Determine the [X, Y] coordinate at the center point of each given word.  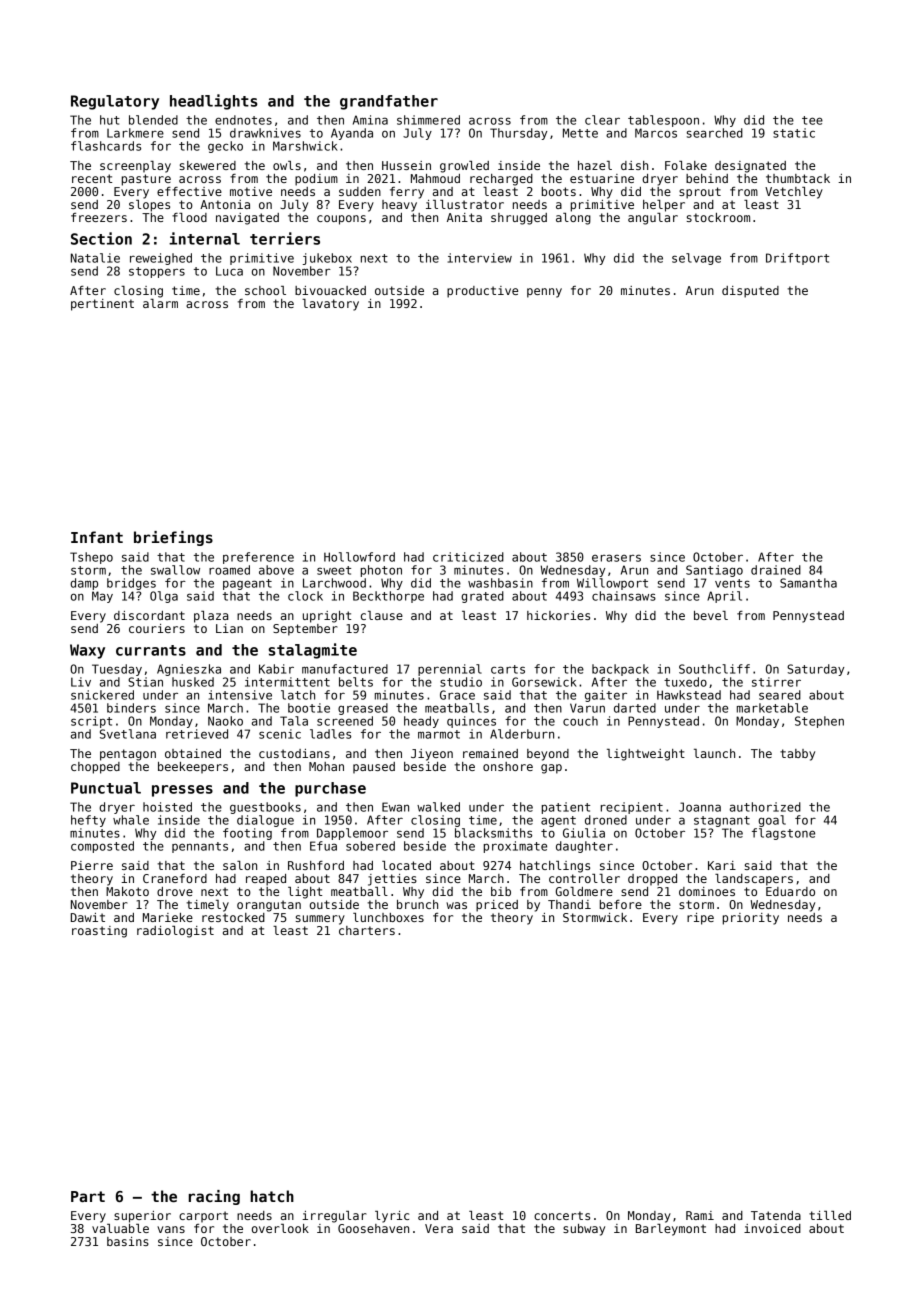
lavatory [330, 305]
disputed [750, 292]
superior [142, 1217]
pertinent [102, 305]
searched [715, 133]
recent [92, 178]
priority [751, 919]
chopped [95, 768]
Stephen [819, 722]
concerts [562, 1215]
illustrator [465, 204]
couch [580, 721]
